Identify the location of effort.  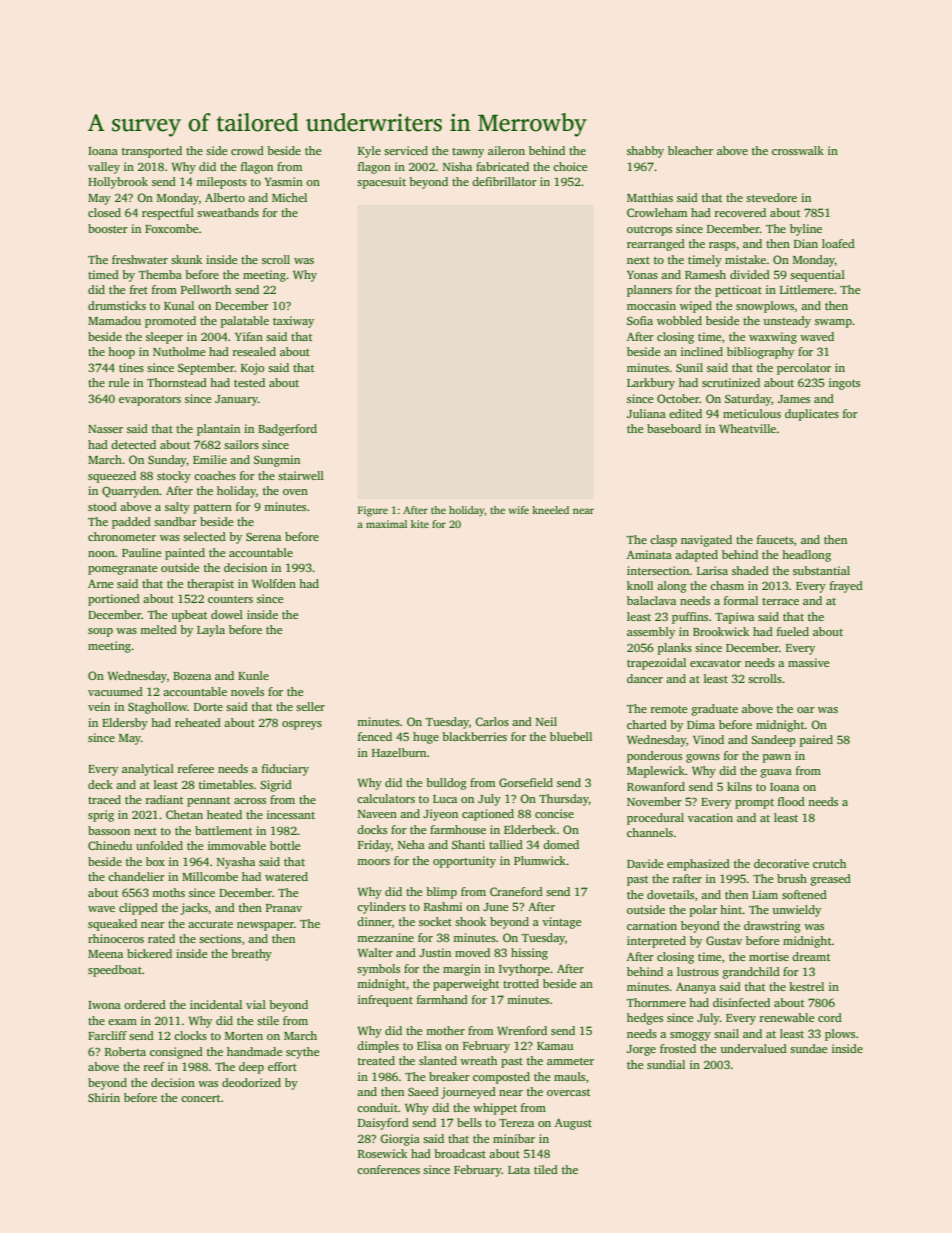
(282, 1066).
